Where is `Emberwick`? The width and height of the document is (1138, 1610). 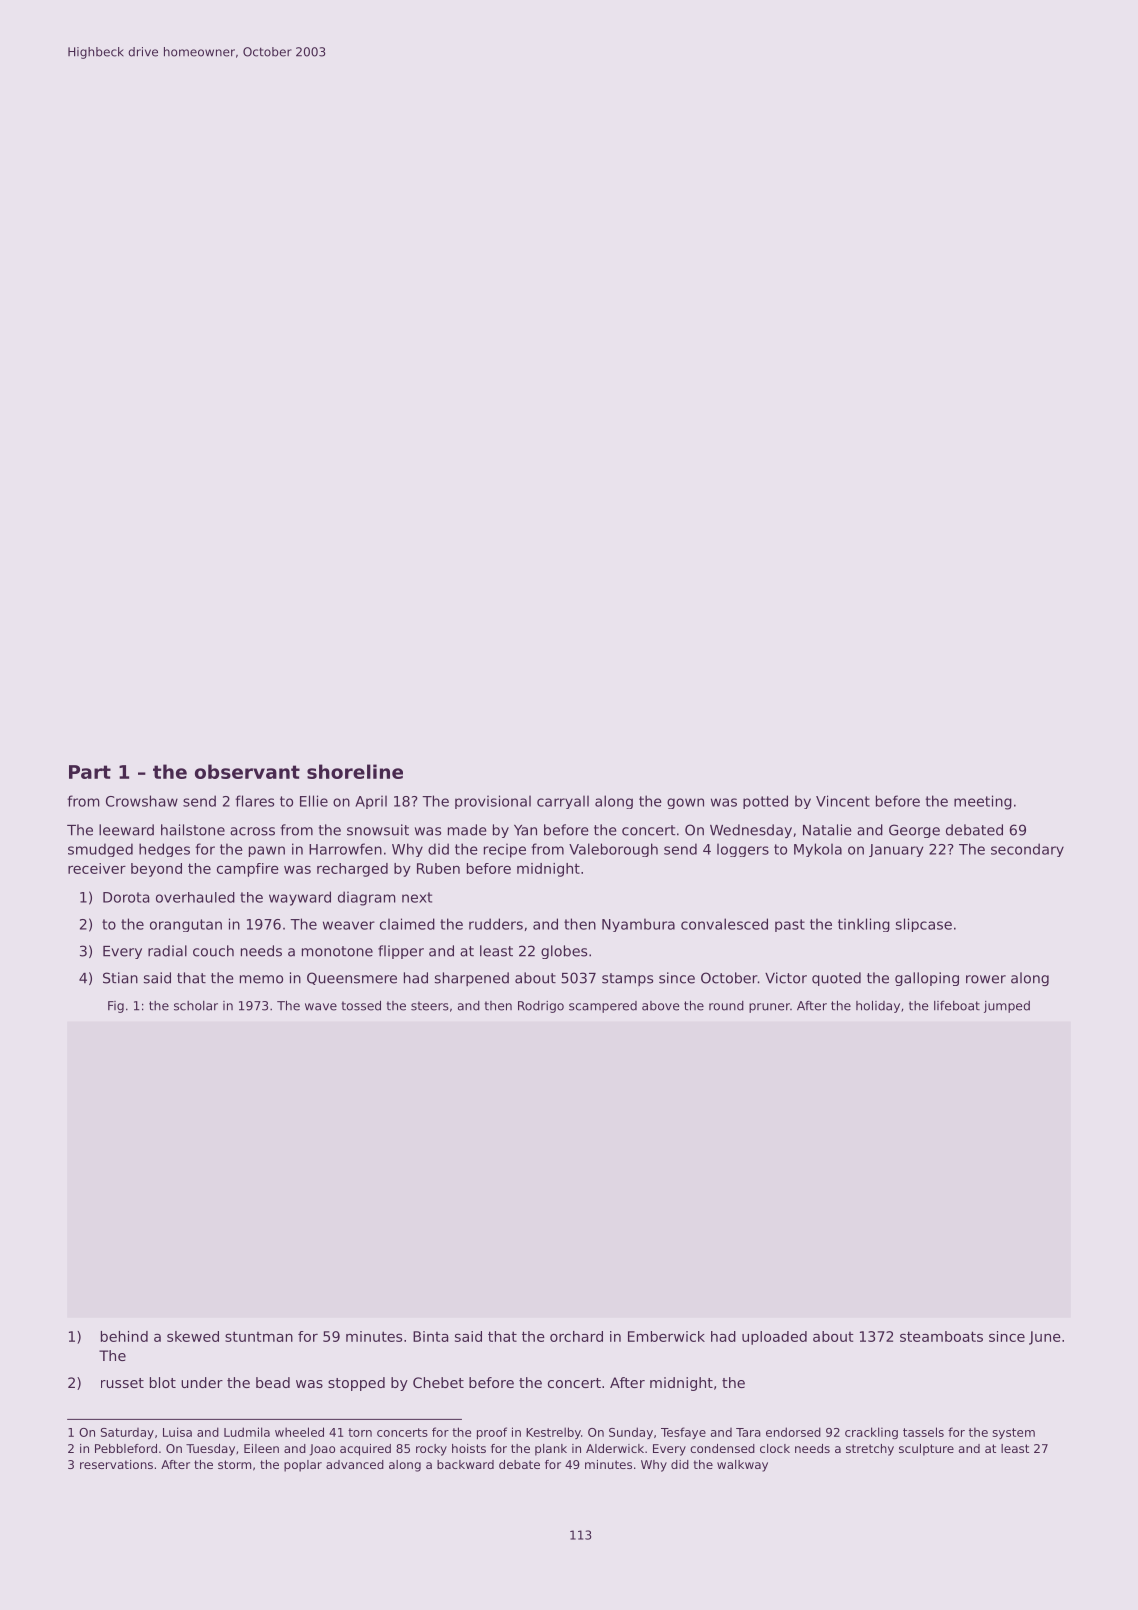 Emberwick is located at coordinates (666, 1336).
